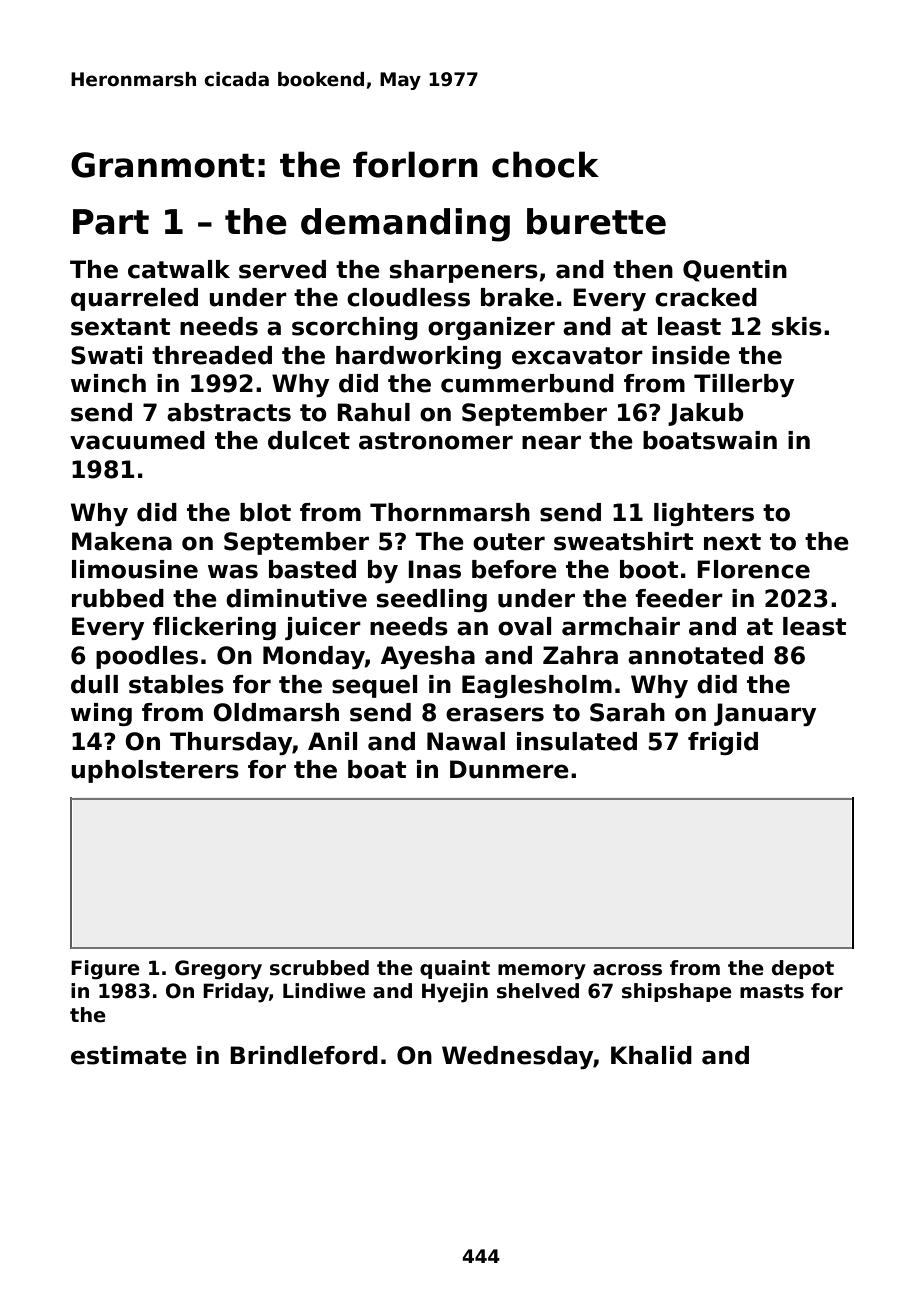 The image size is (924, 1314). What do you see at coordinates (405, 225) in the document?
I see `demanding` at bounding box center [405, 225].
